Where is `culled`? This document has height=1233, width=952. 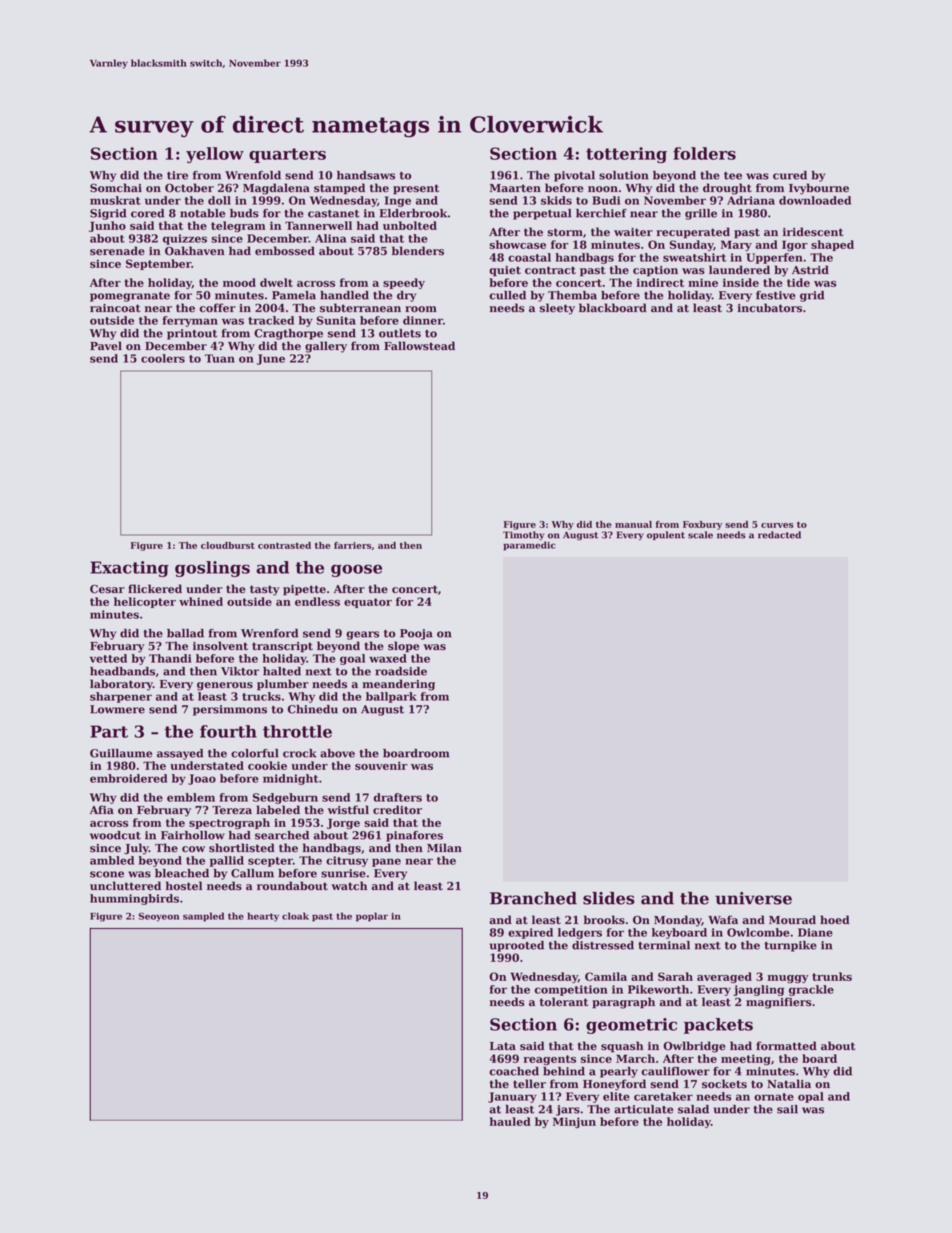
culled is located at coordinates (507, 295).
